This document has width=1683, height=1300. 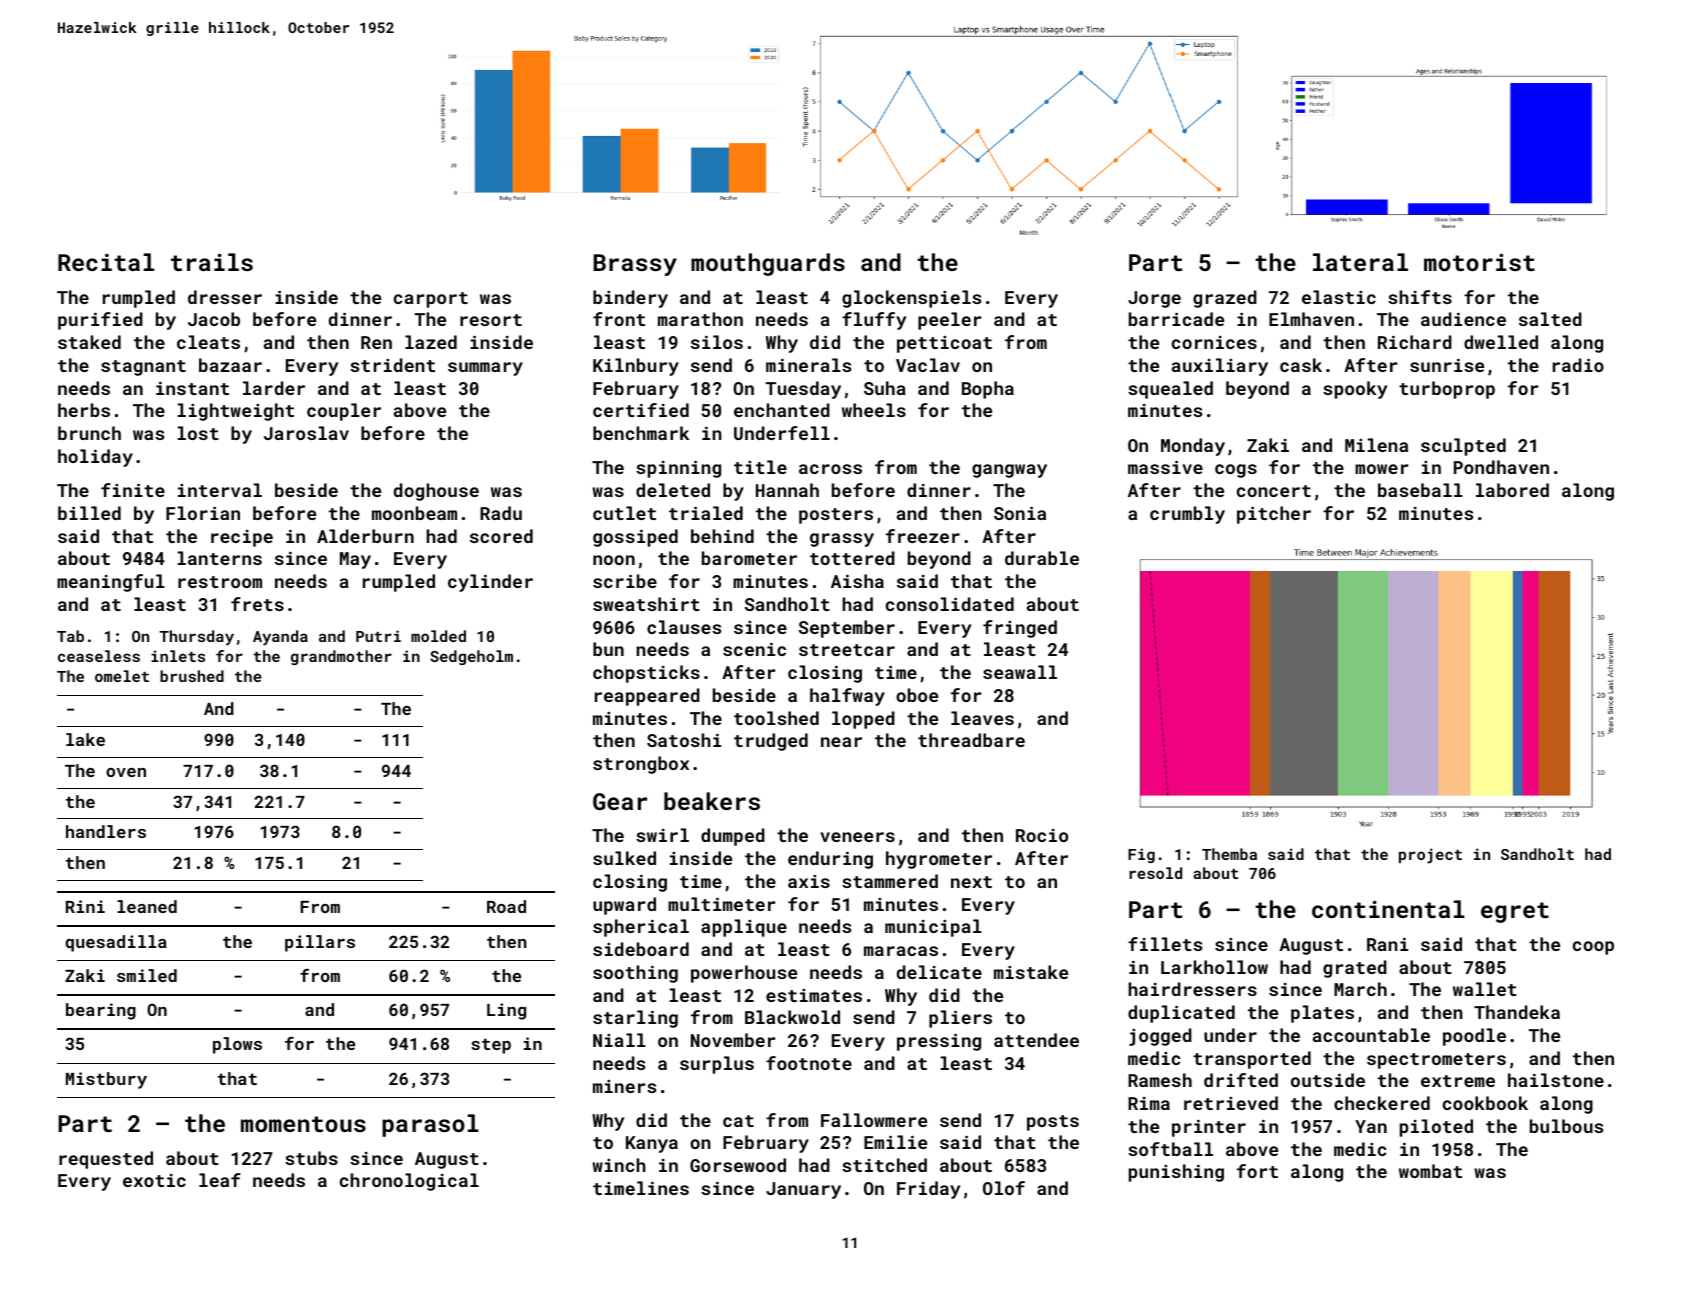 What do you see at coordinates (1512, 490) in the document?
I see `labored` at bounding box center [1512, 490].
